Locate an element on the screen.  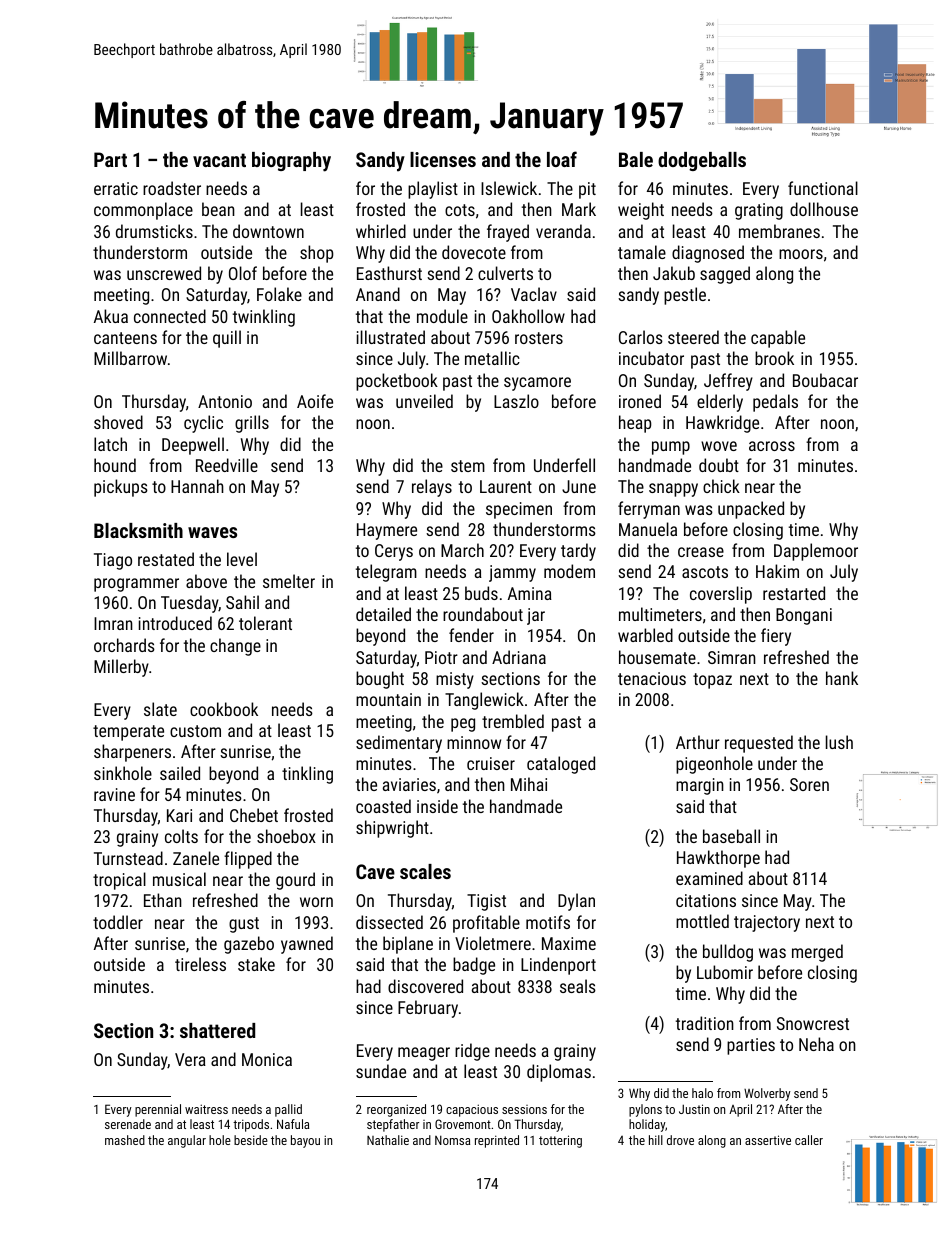
assertive is located at coordinates (768, 1140).
